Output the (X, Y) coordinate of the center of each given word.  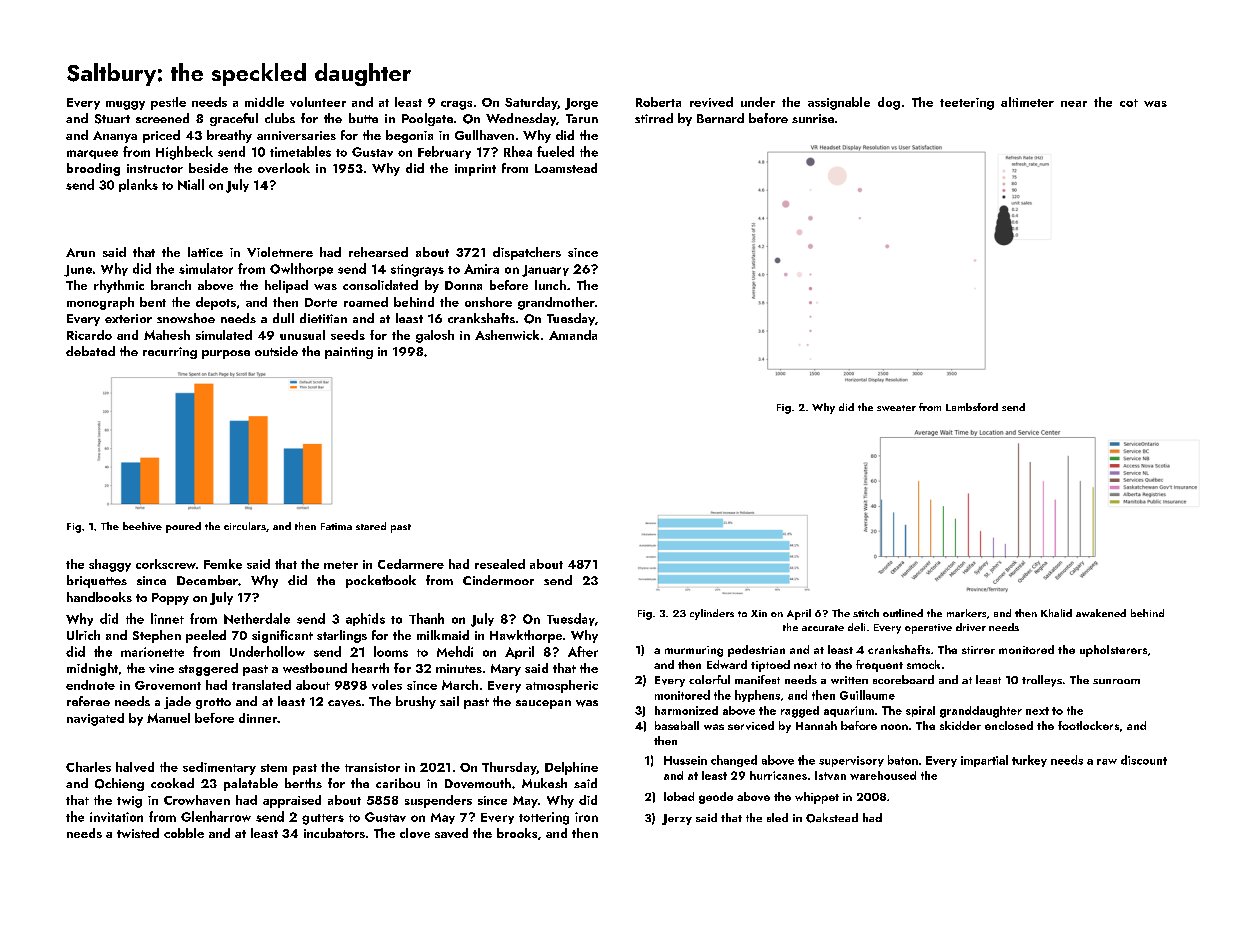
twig (129, 802)
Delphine (571, 768)
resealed (500, 564)
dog (889, 103)
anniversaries (296, 135)
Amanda (573, 335)
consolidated (380, 285)
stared (371, 526)
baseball (677, 725)
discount (1144, 760)
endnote (90, 685)
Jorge (581, 104)
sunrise (813, 118)
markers (966, 613)
